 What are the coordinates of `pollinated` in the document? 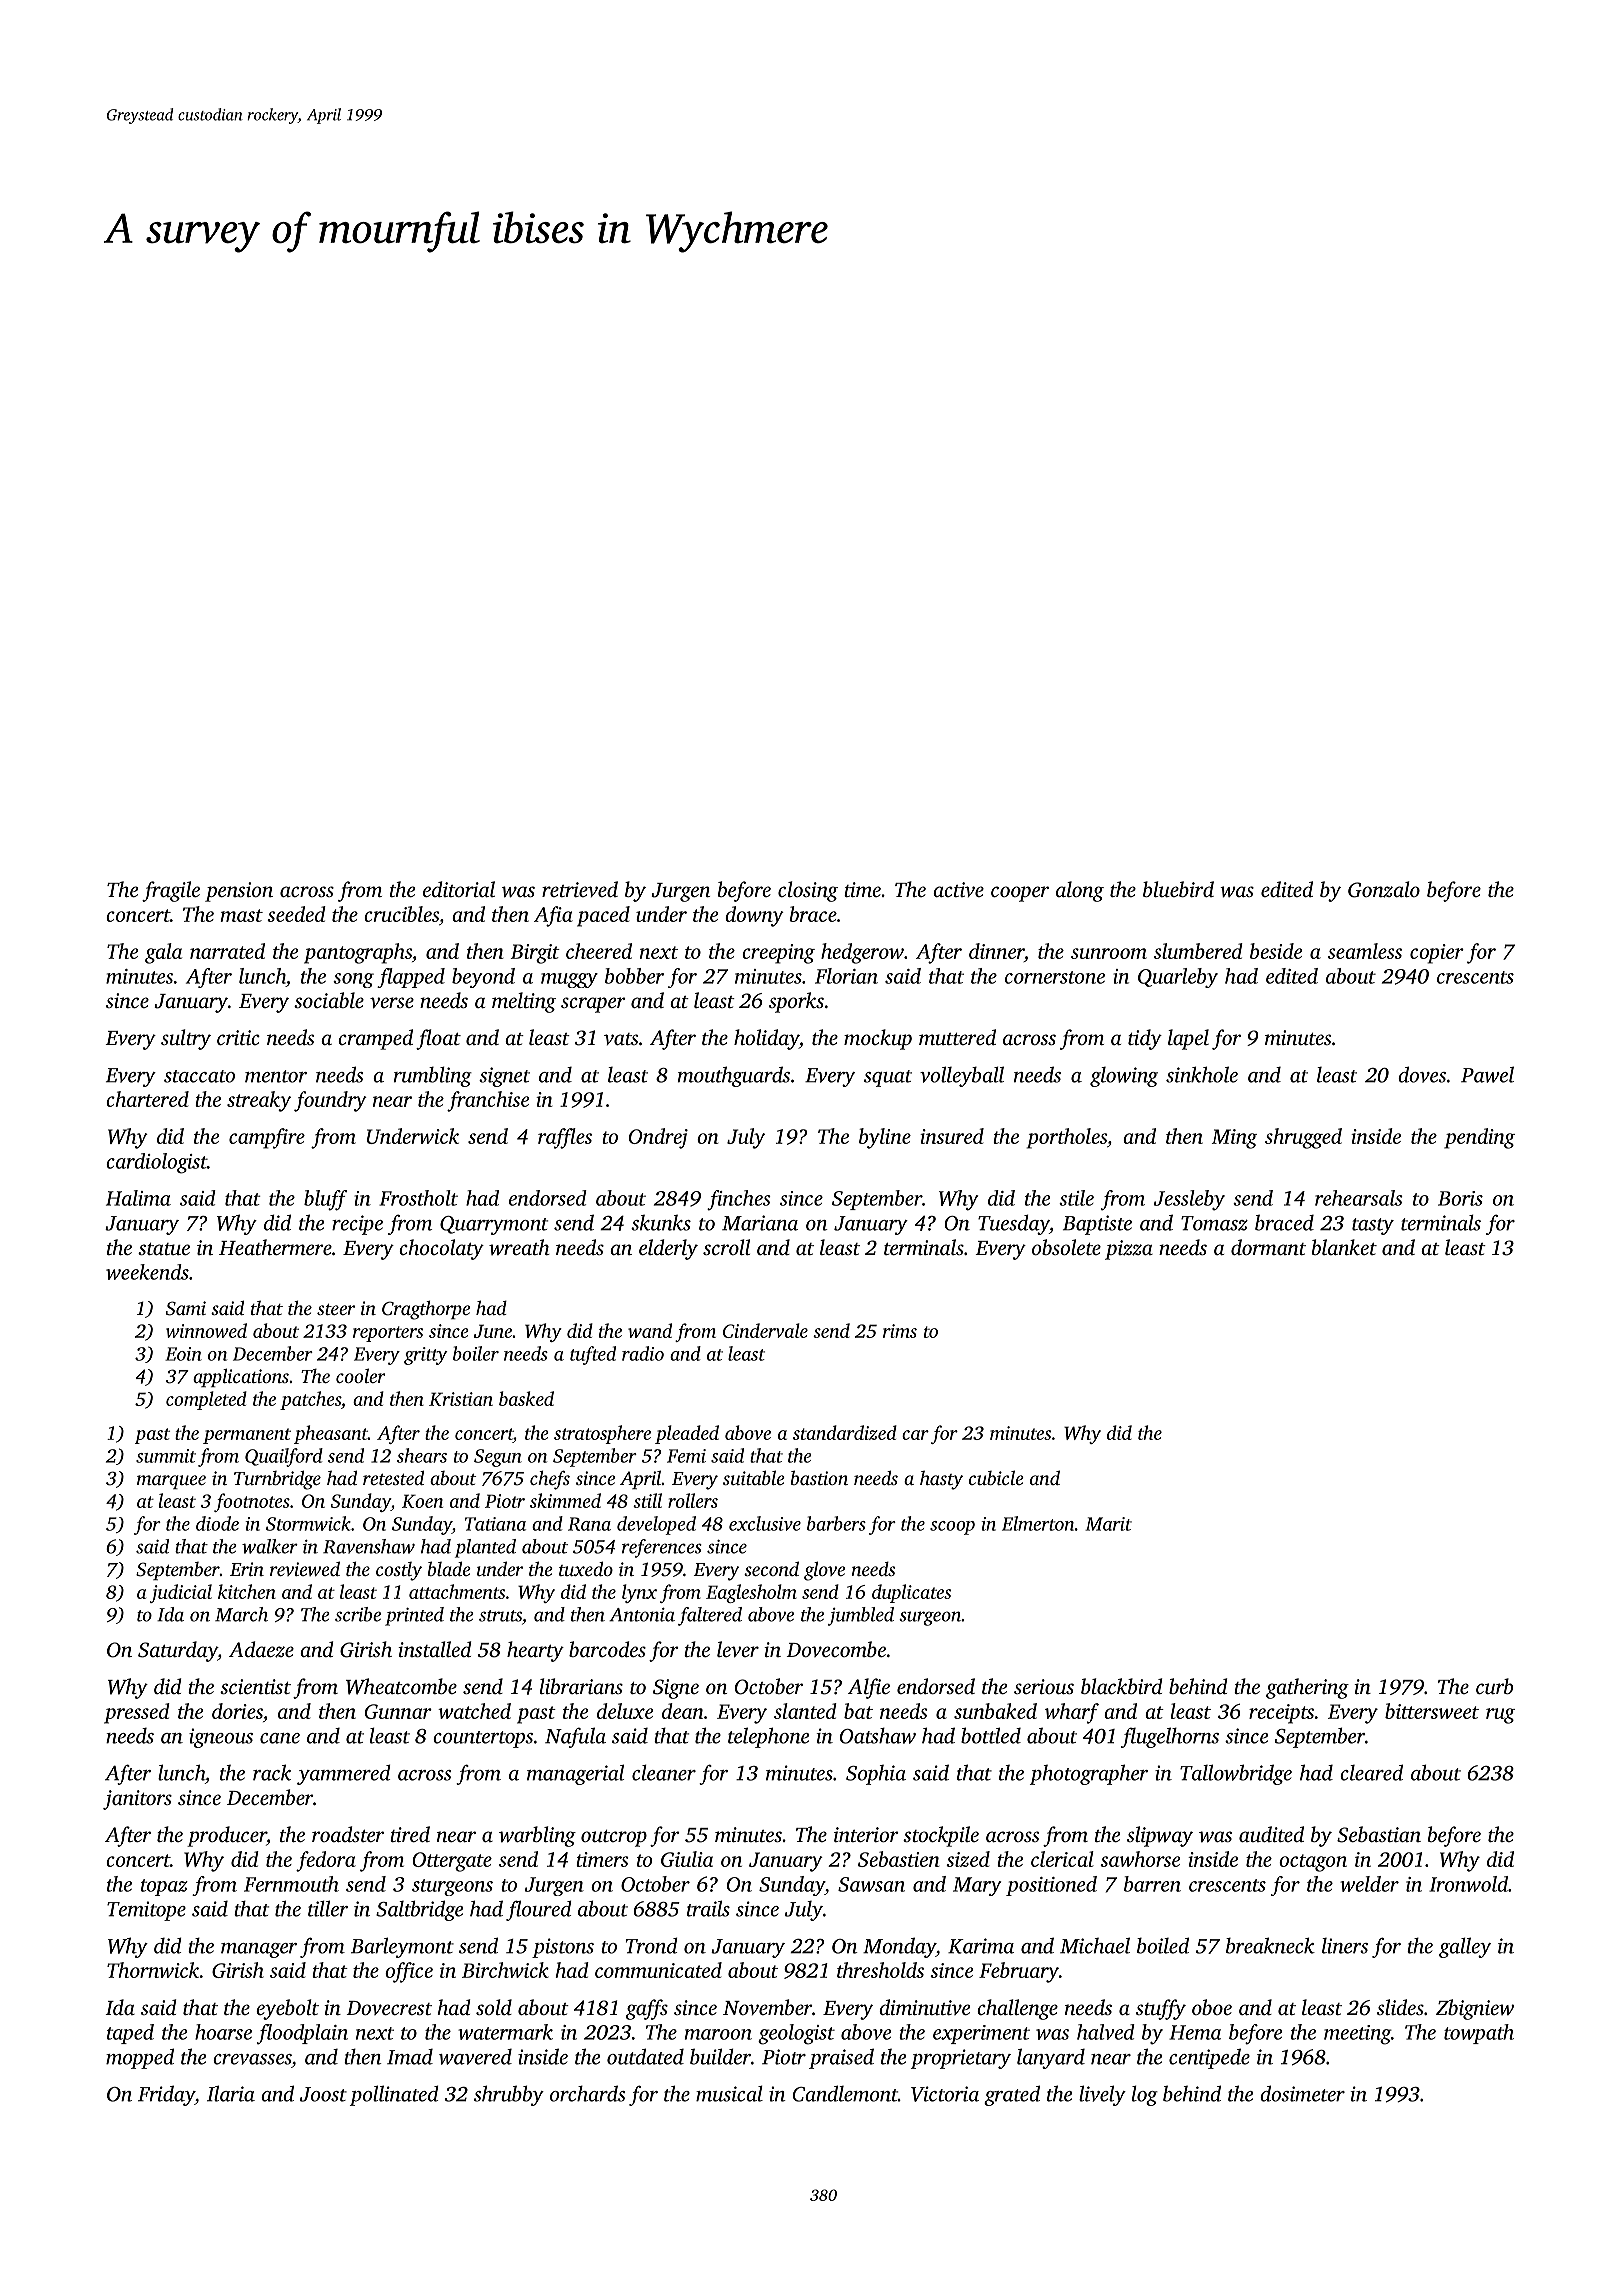 It's located at (394, 2095).
